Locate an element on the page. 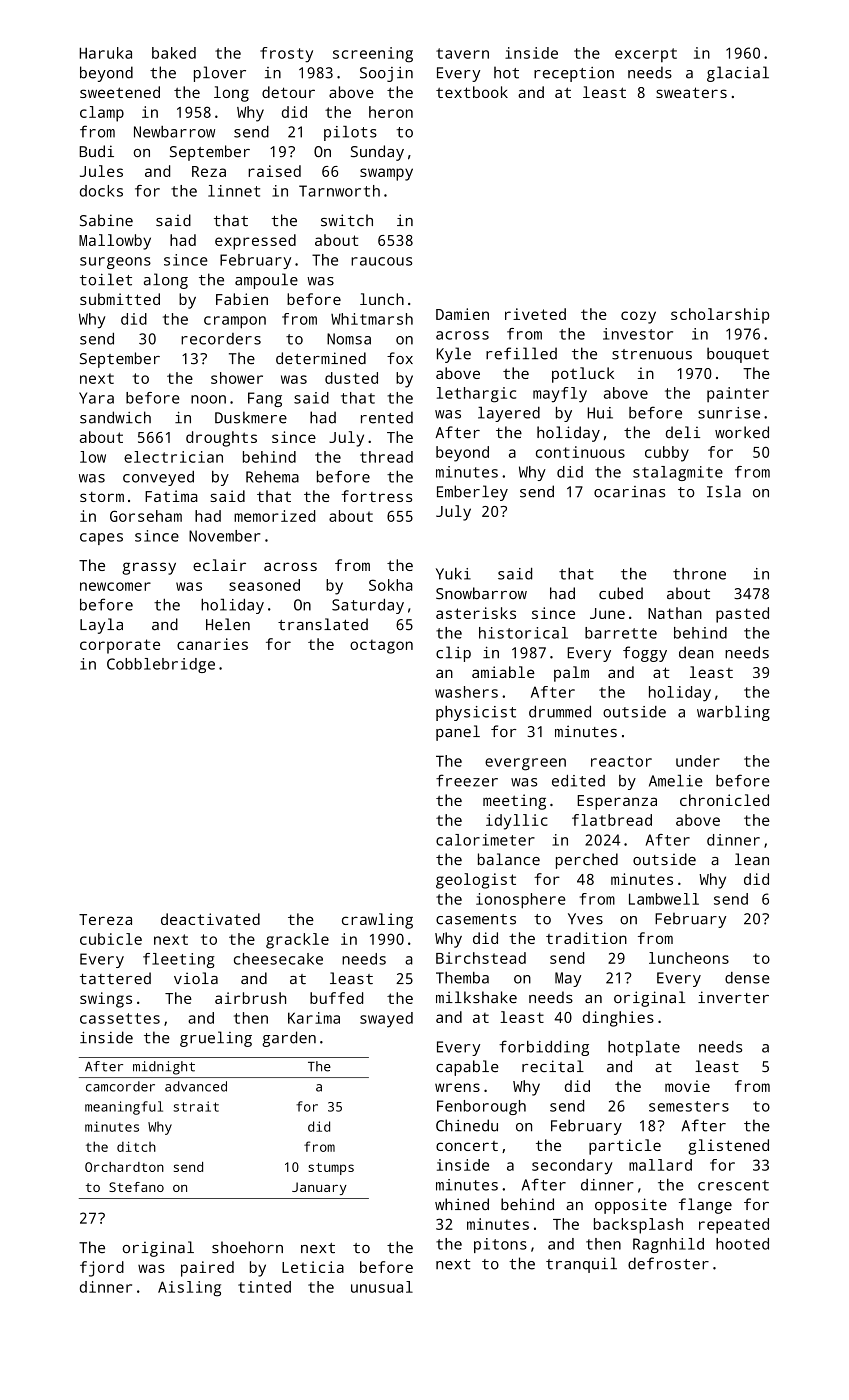  whined is located at coordinates (462, 1204).
